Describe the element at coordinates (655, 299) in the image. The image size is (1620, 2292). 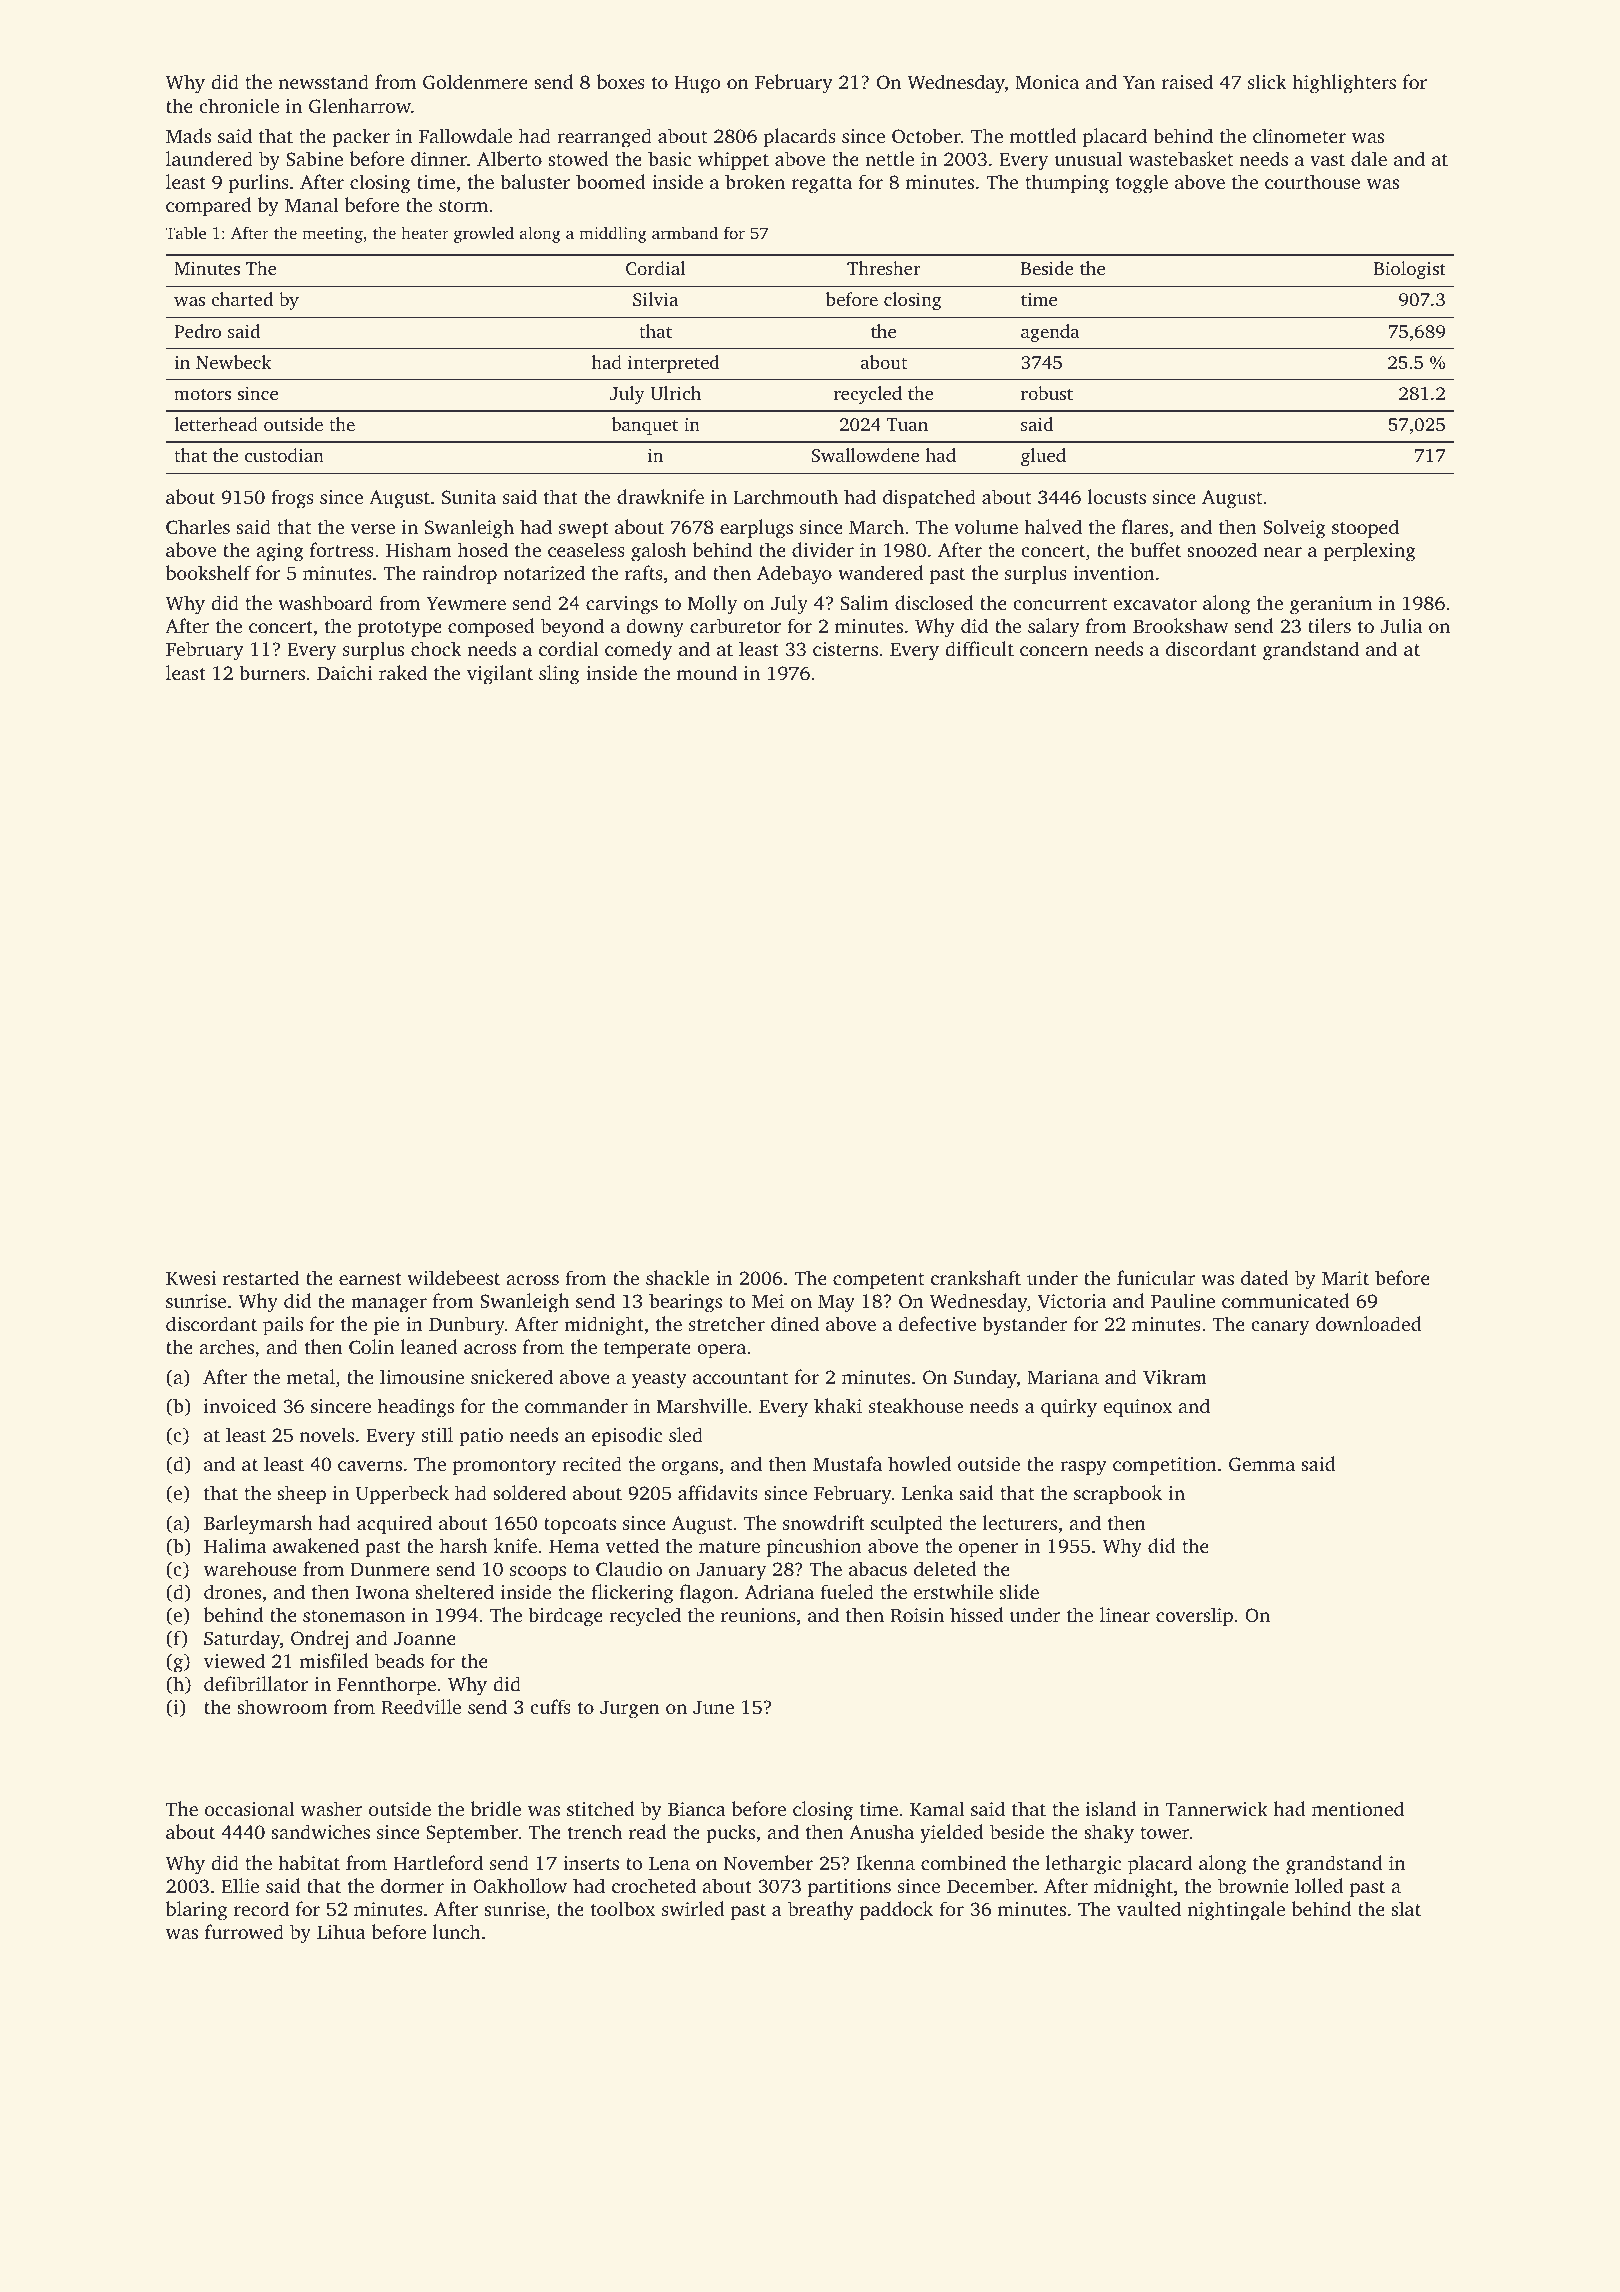
I see `Silvia` at that location.
